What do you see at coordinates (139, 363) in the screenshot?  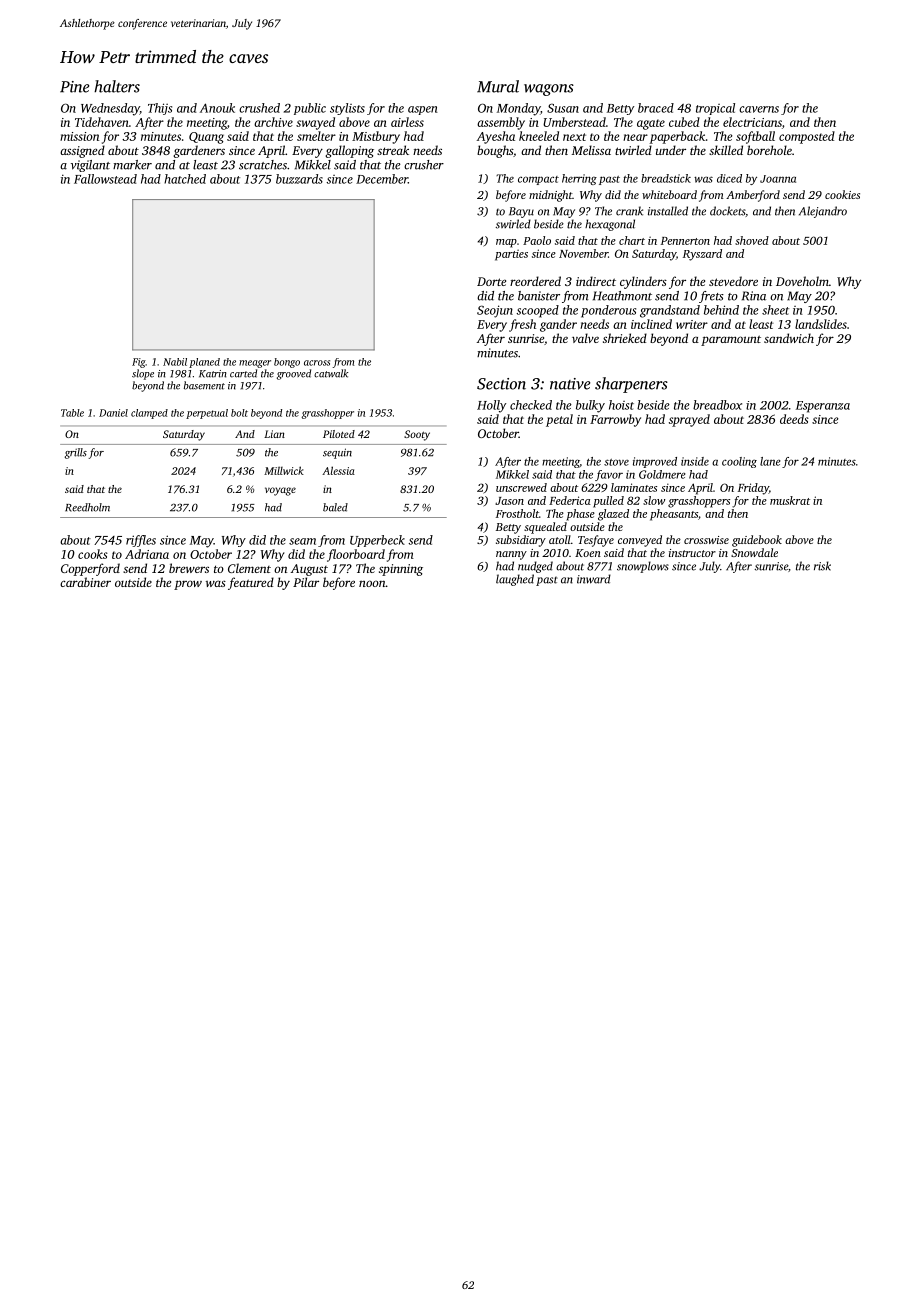 I see `Fig` at bounding box center [139, 363].
